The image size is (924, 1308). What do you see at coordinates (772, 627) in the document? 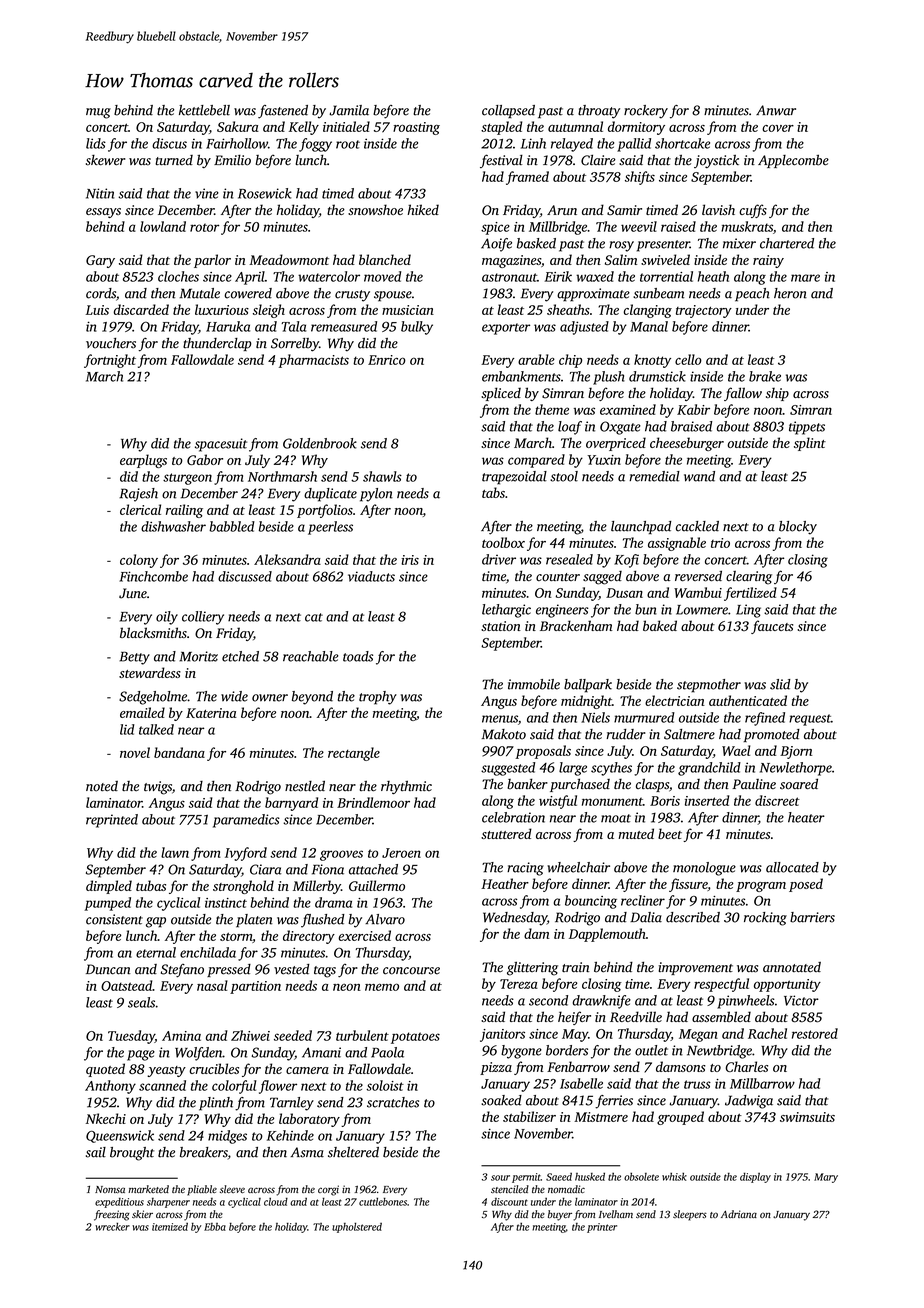
I see `faucets` at bounding box center [772, 627].
